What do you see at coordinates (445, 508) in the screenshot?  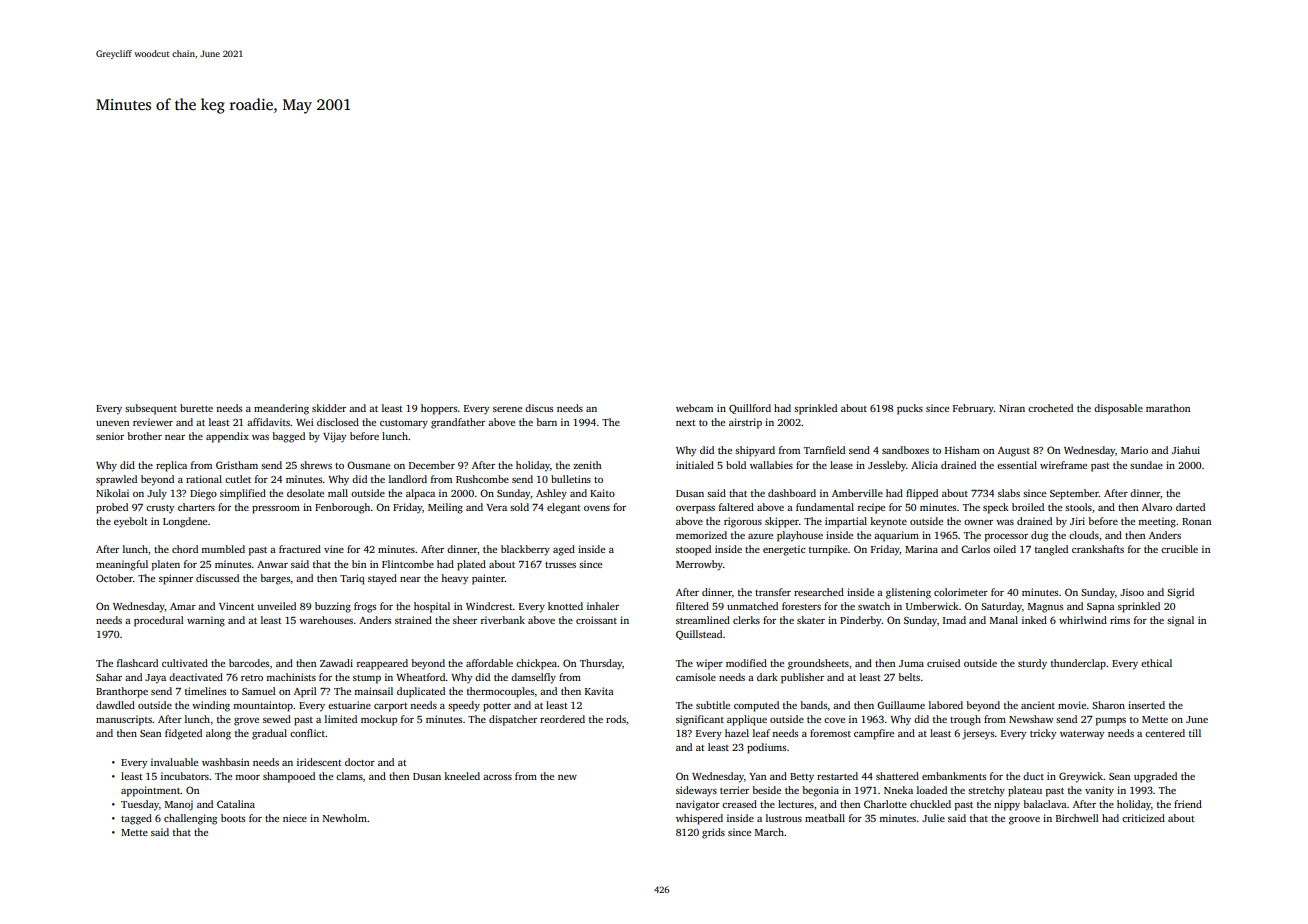 I see `Meiling` at bounding box center [445, 508].
